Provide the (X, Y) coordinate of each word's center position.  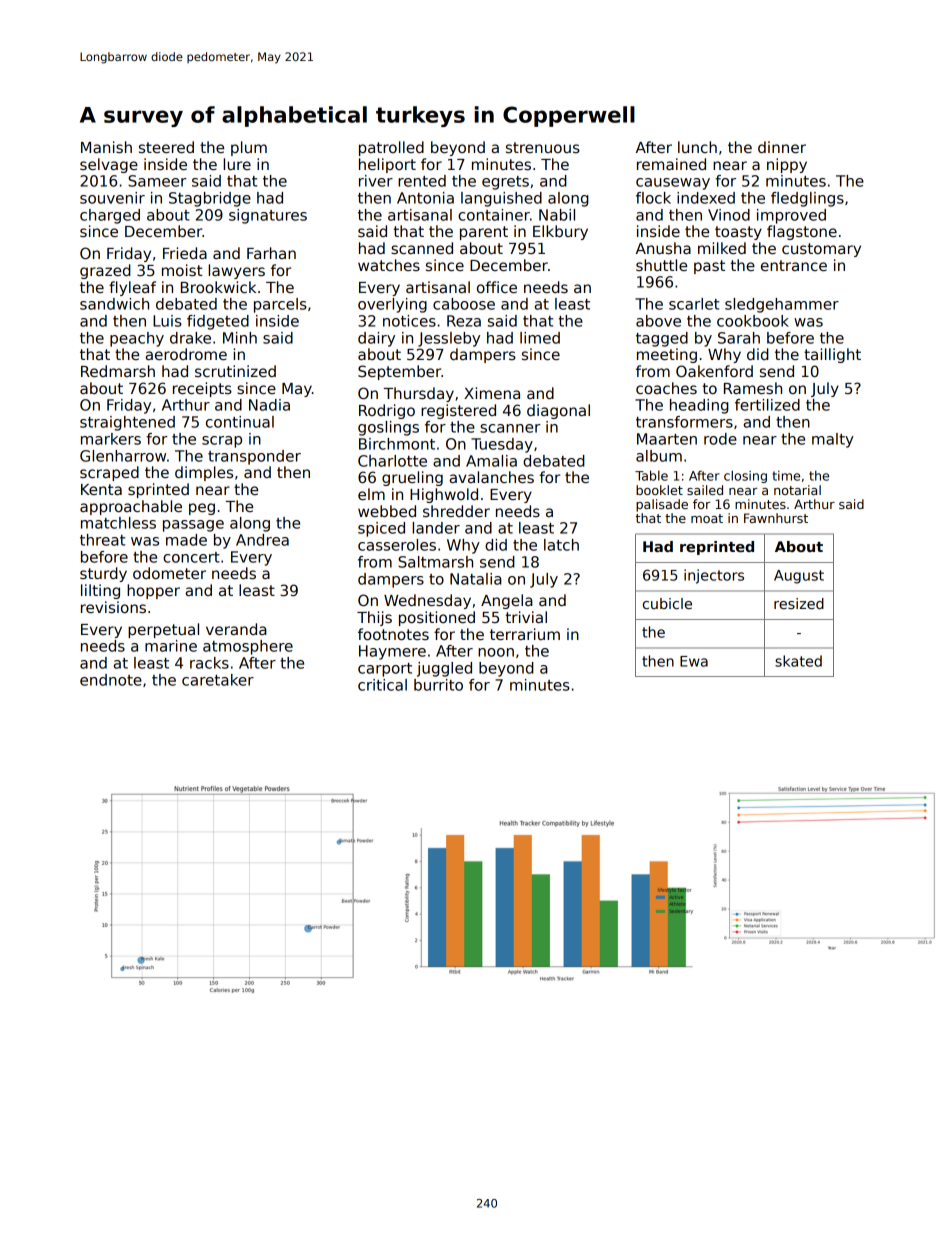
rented (422, 181)
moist (182, 270)
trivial (526, 617)
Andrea (262, 540)
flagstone (802, 232)
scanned (422, 248)
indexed (706, 198)
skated (798, 661)
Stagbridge (210, 199)
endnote (111, 680)
